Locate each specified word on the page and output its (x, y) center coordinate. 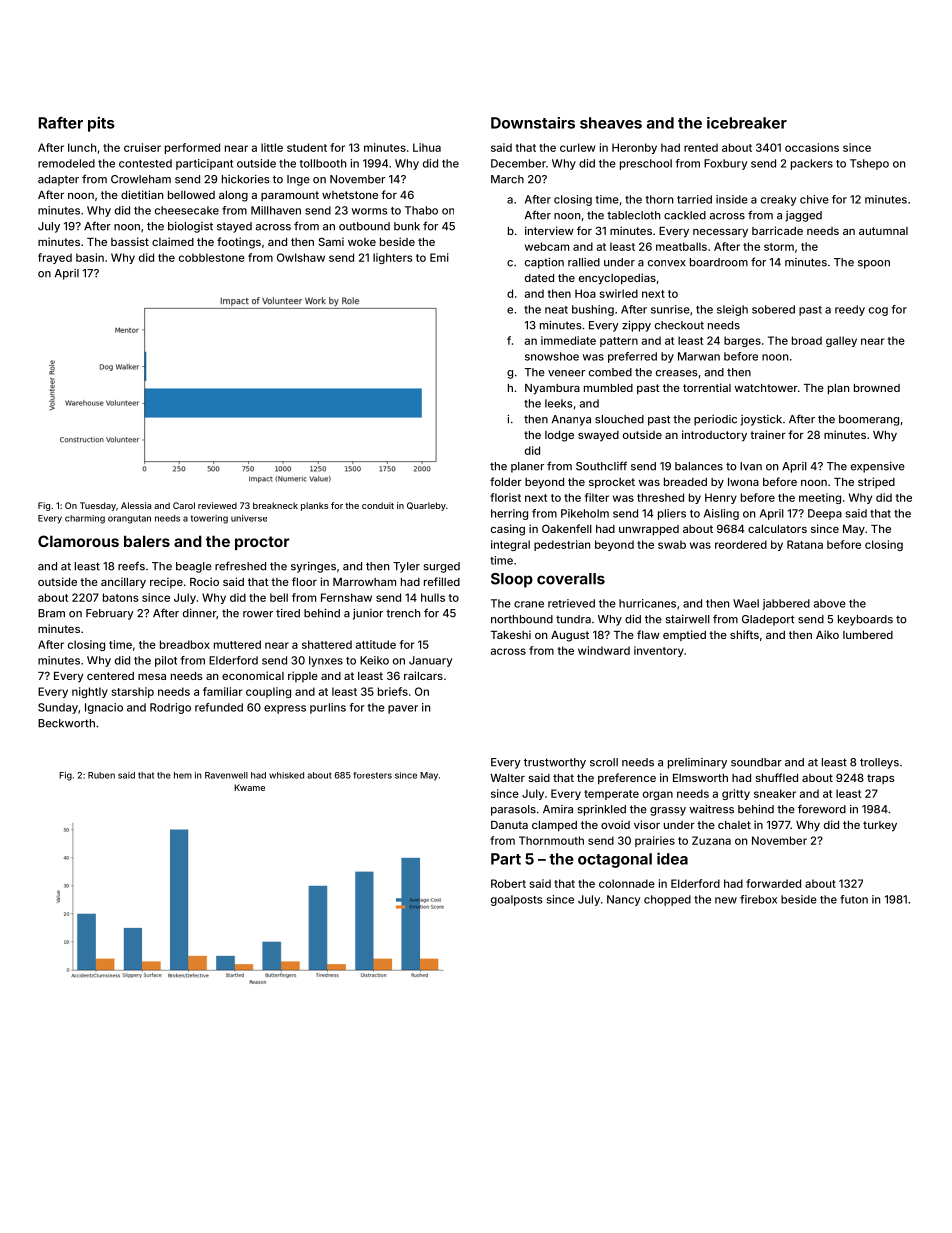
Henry (721, 498)
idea (672, 858)
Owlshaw (301, 257)
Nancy (623, 900)
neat (556, 310)
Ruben (101, 775)
